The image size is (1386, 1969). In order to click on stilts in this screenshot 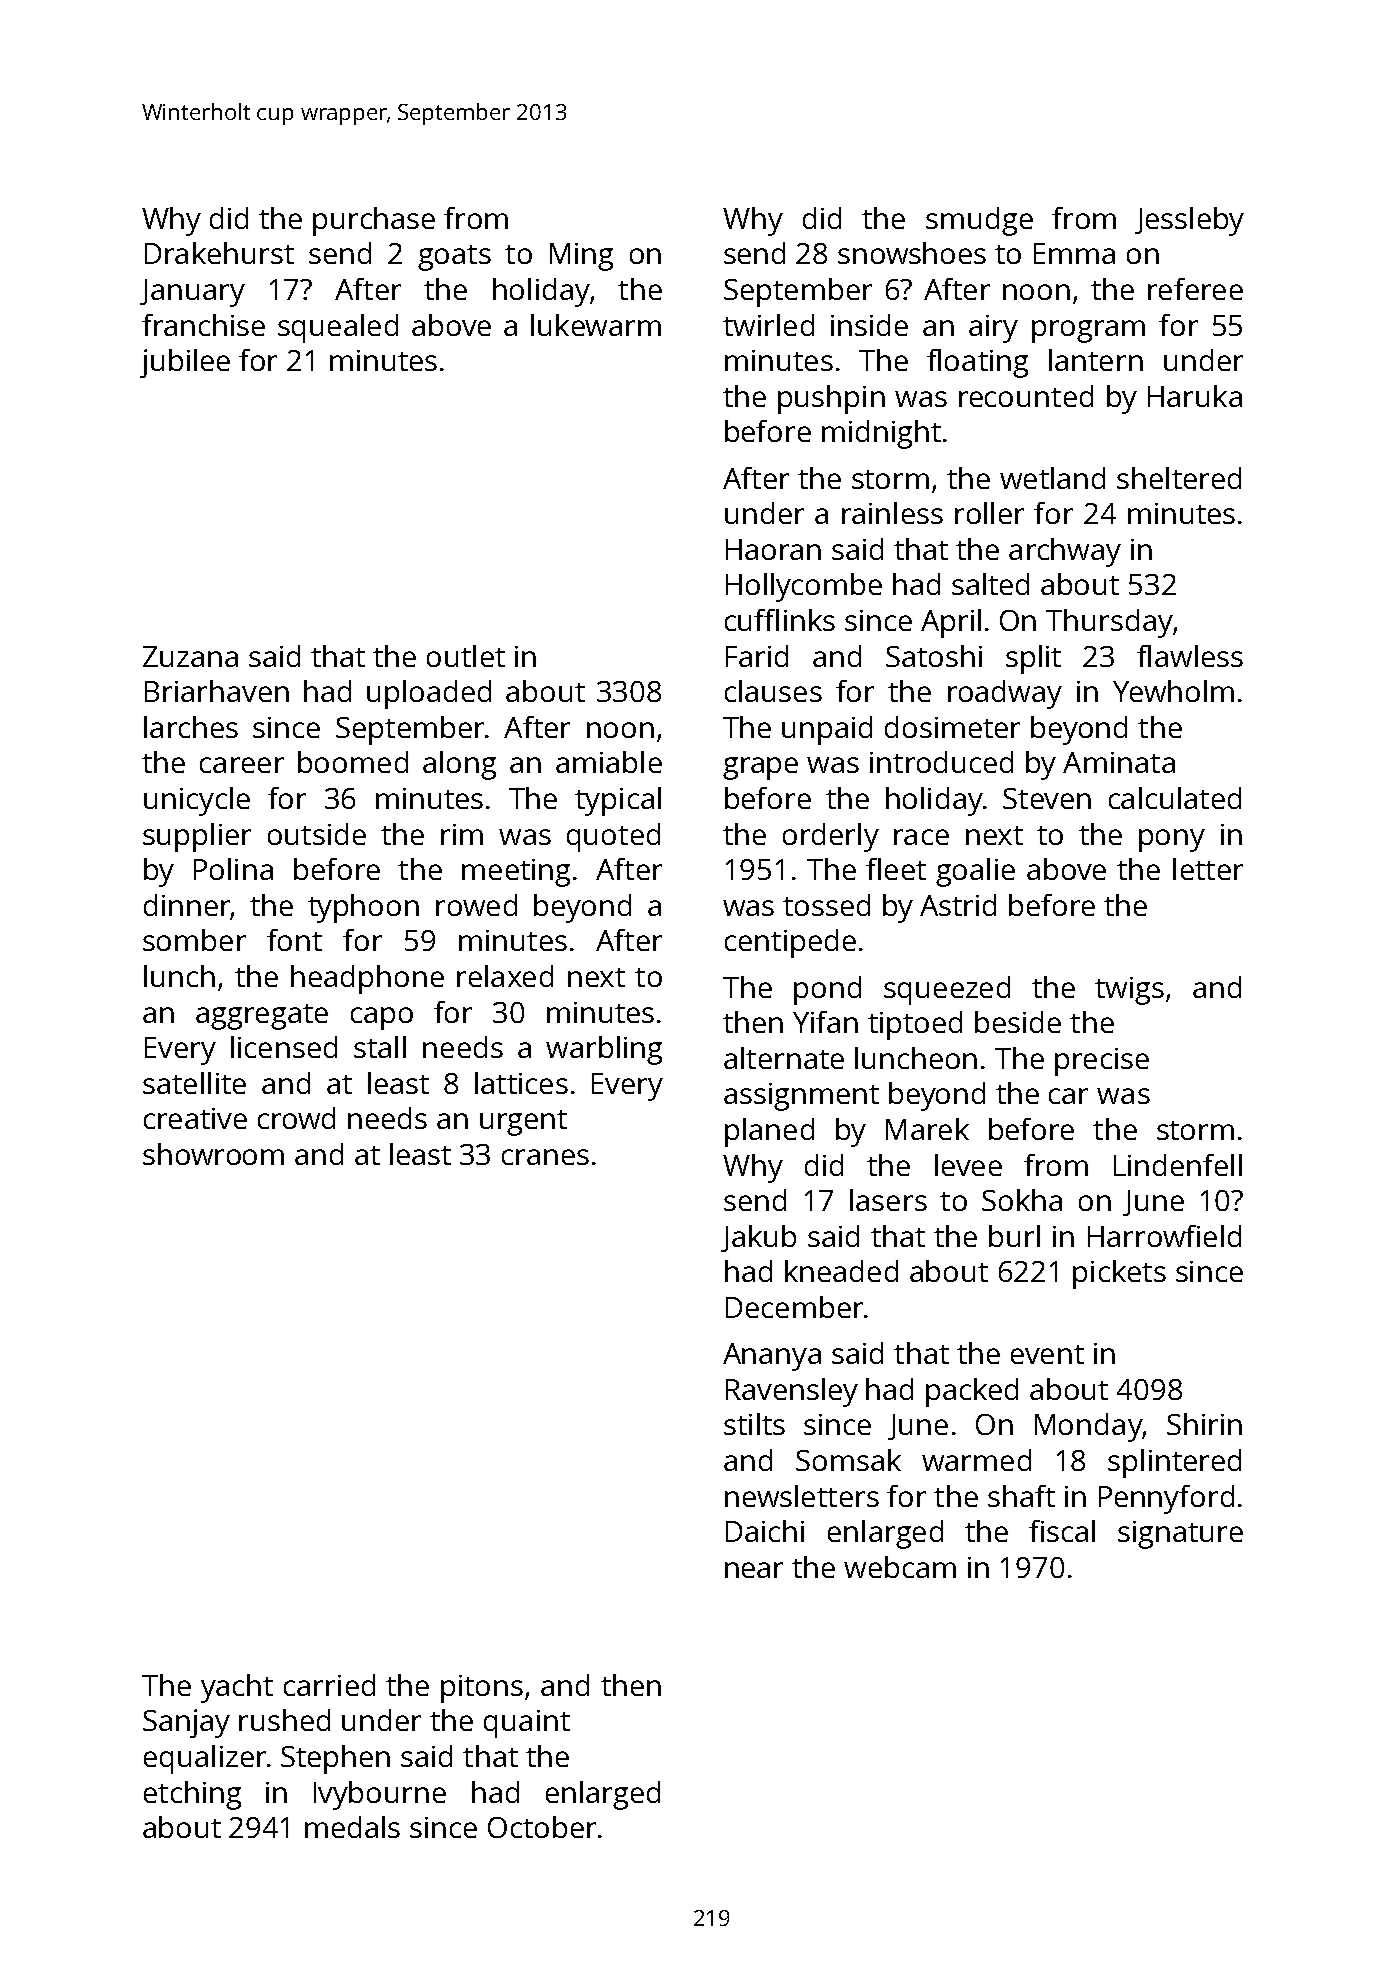, I will do `click(754, 1424)`.
